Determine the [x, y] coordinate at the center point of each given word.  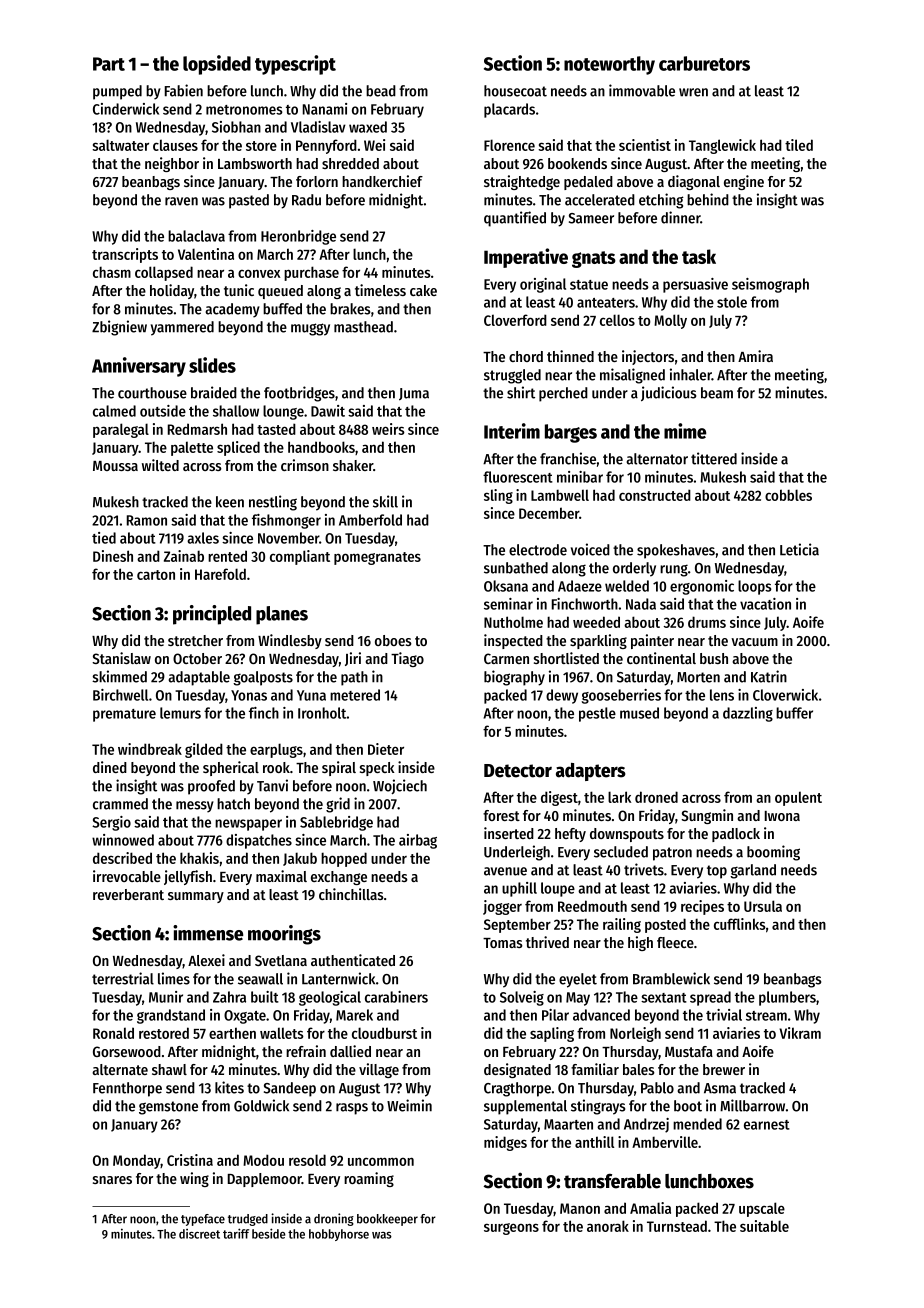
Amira [755, 356]
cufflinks [740, 924]
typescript [295, 65]
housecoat [515, 91]
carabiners [396, 997]
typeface [203, 1220]
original [543, 285]
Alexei [206, 960]
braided [214, 392]
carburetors [704, 63]
